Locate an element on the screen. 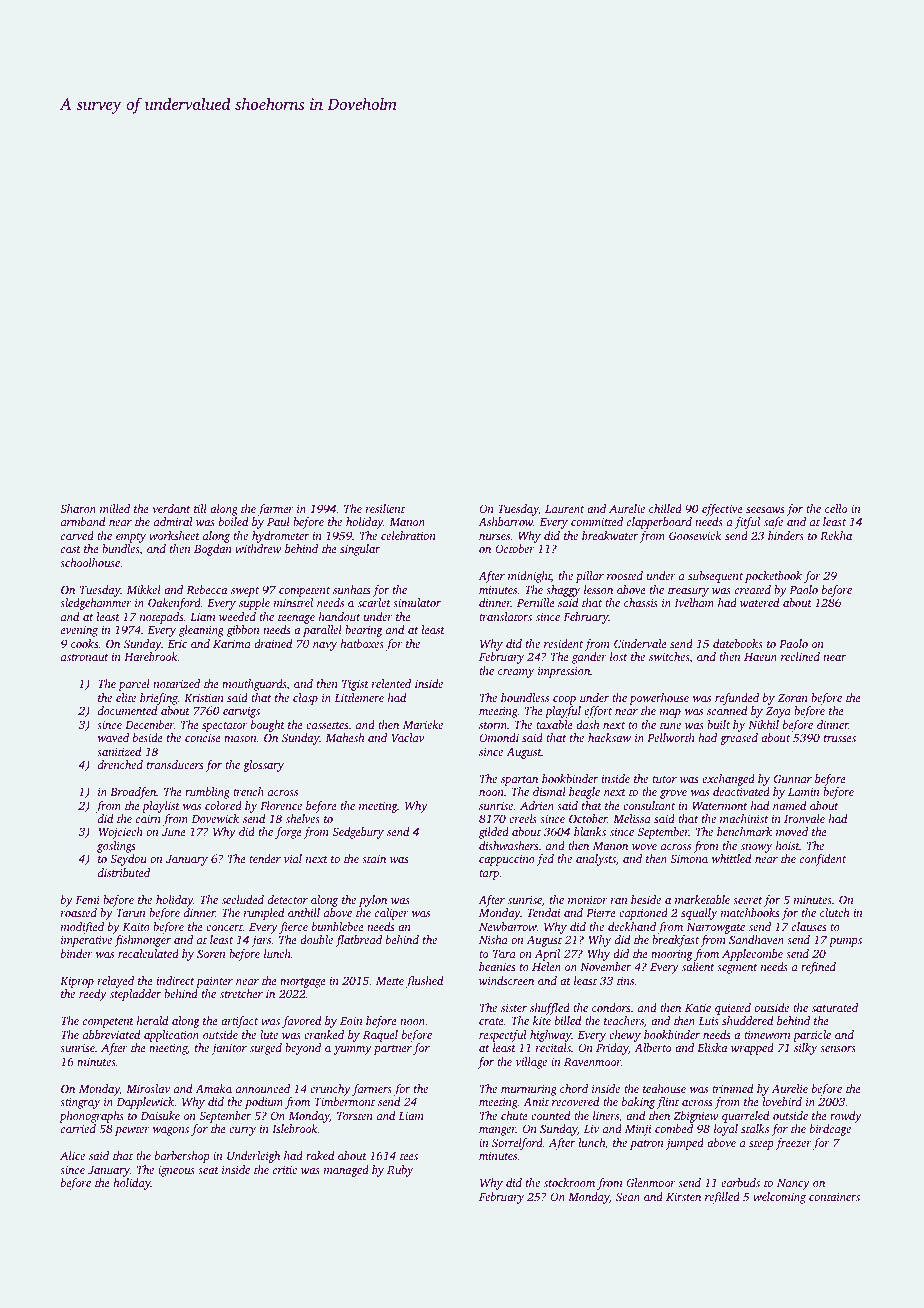 The width and height of the screenshot is (924, 1308). goslings is located at coordinates (116, 847).
